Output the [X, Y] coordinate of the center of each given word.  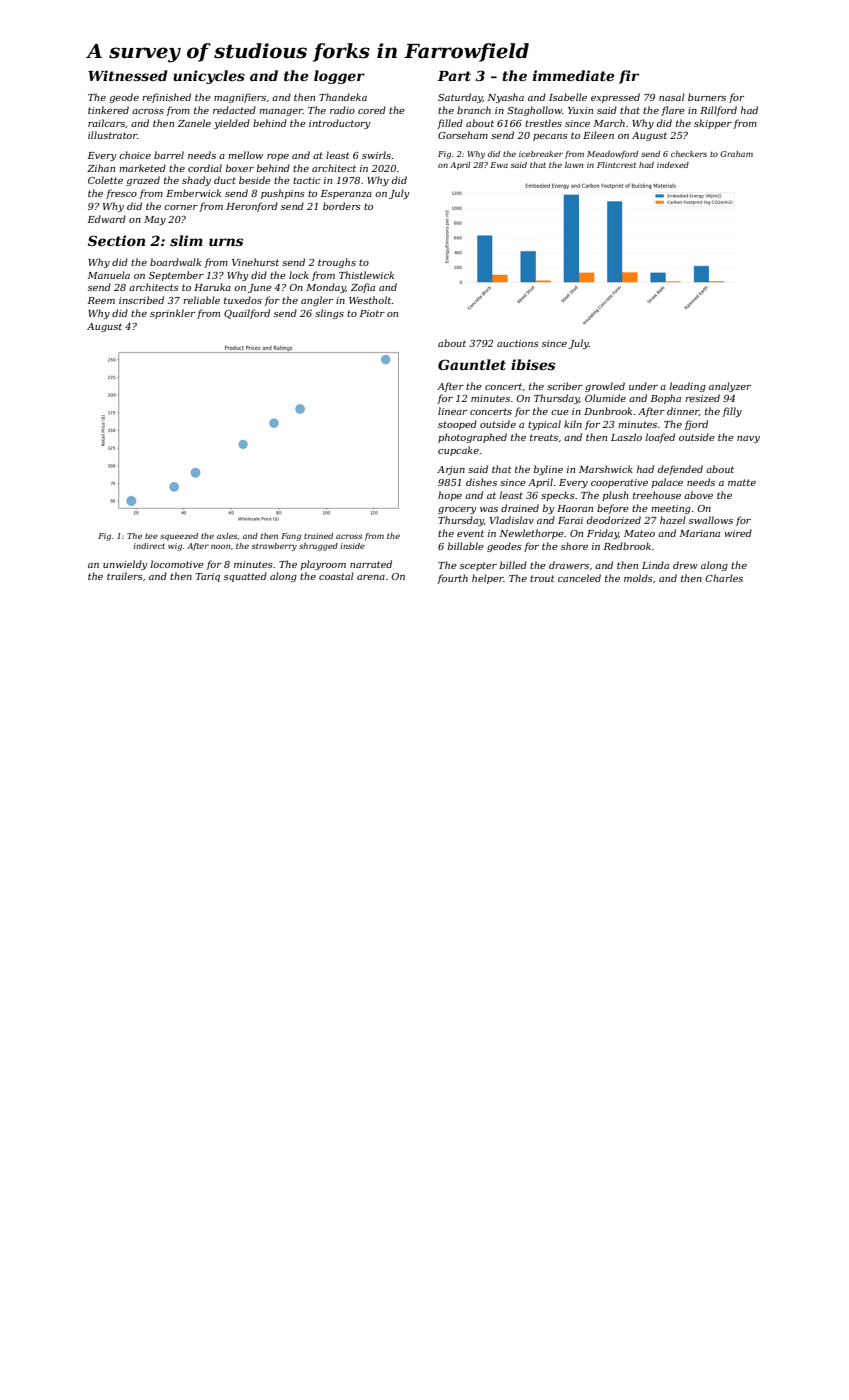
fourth [452, 579]
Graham [736, 154]
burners [707, 97]
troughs [337, 263]
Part [454, 76]
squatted [245, 577]
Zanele [194, 123]
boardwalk [175, 262]
